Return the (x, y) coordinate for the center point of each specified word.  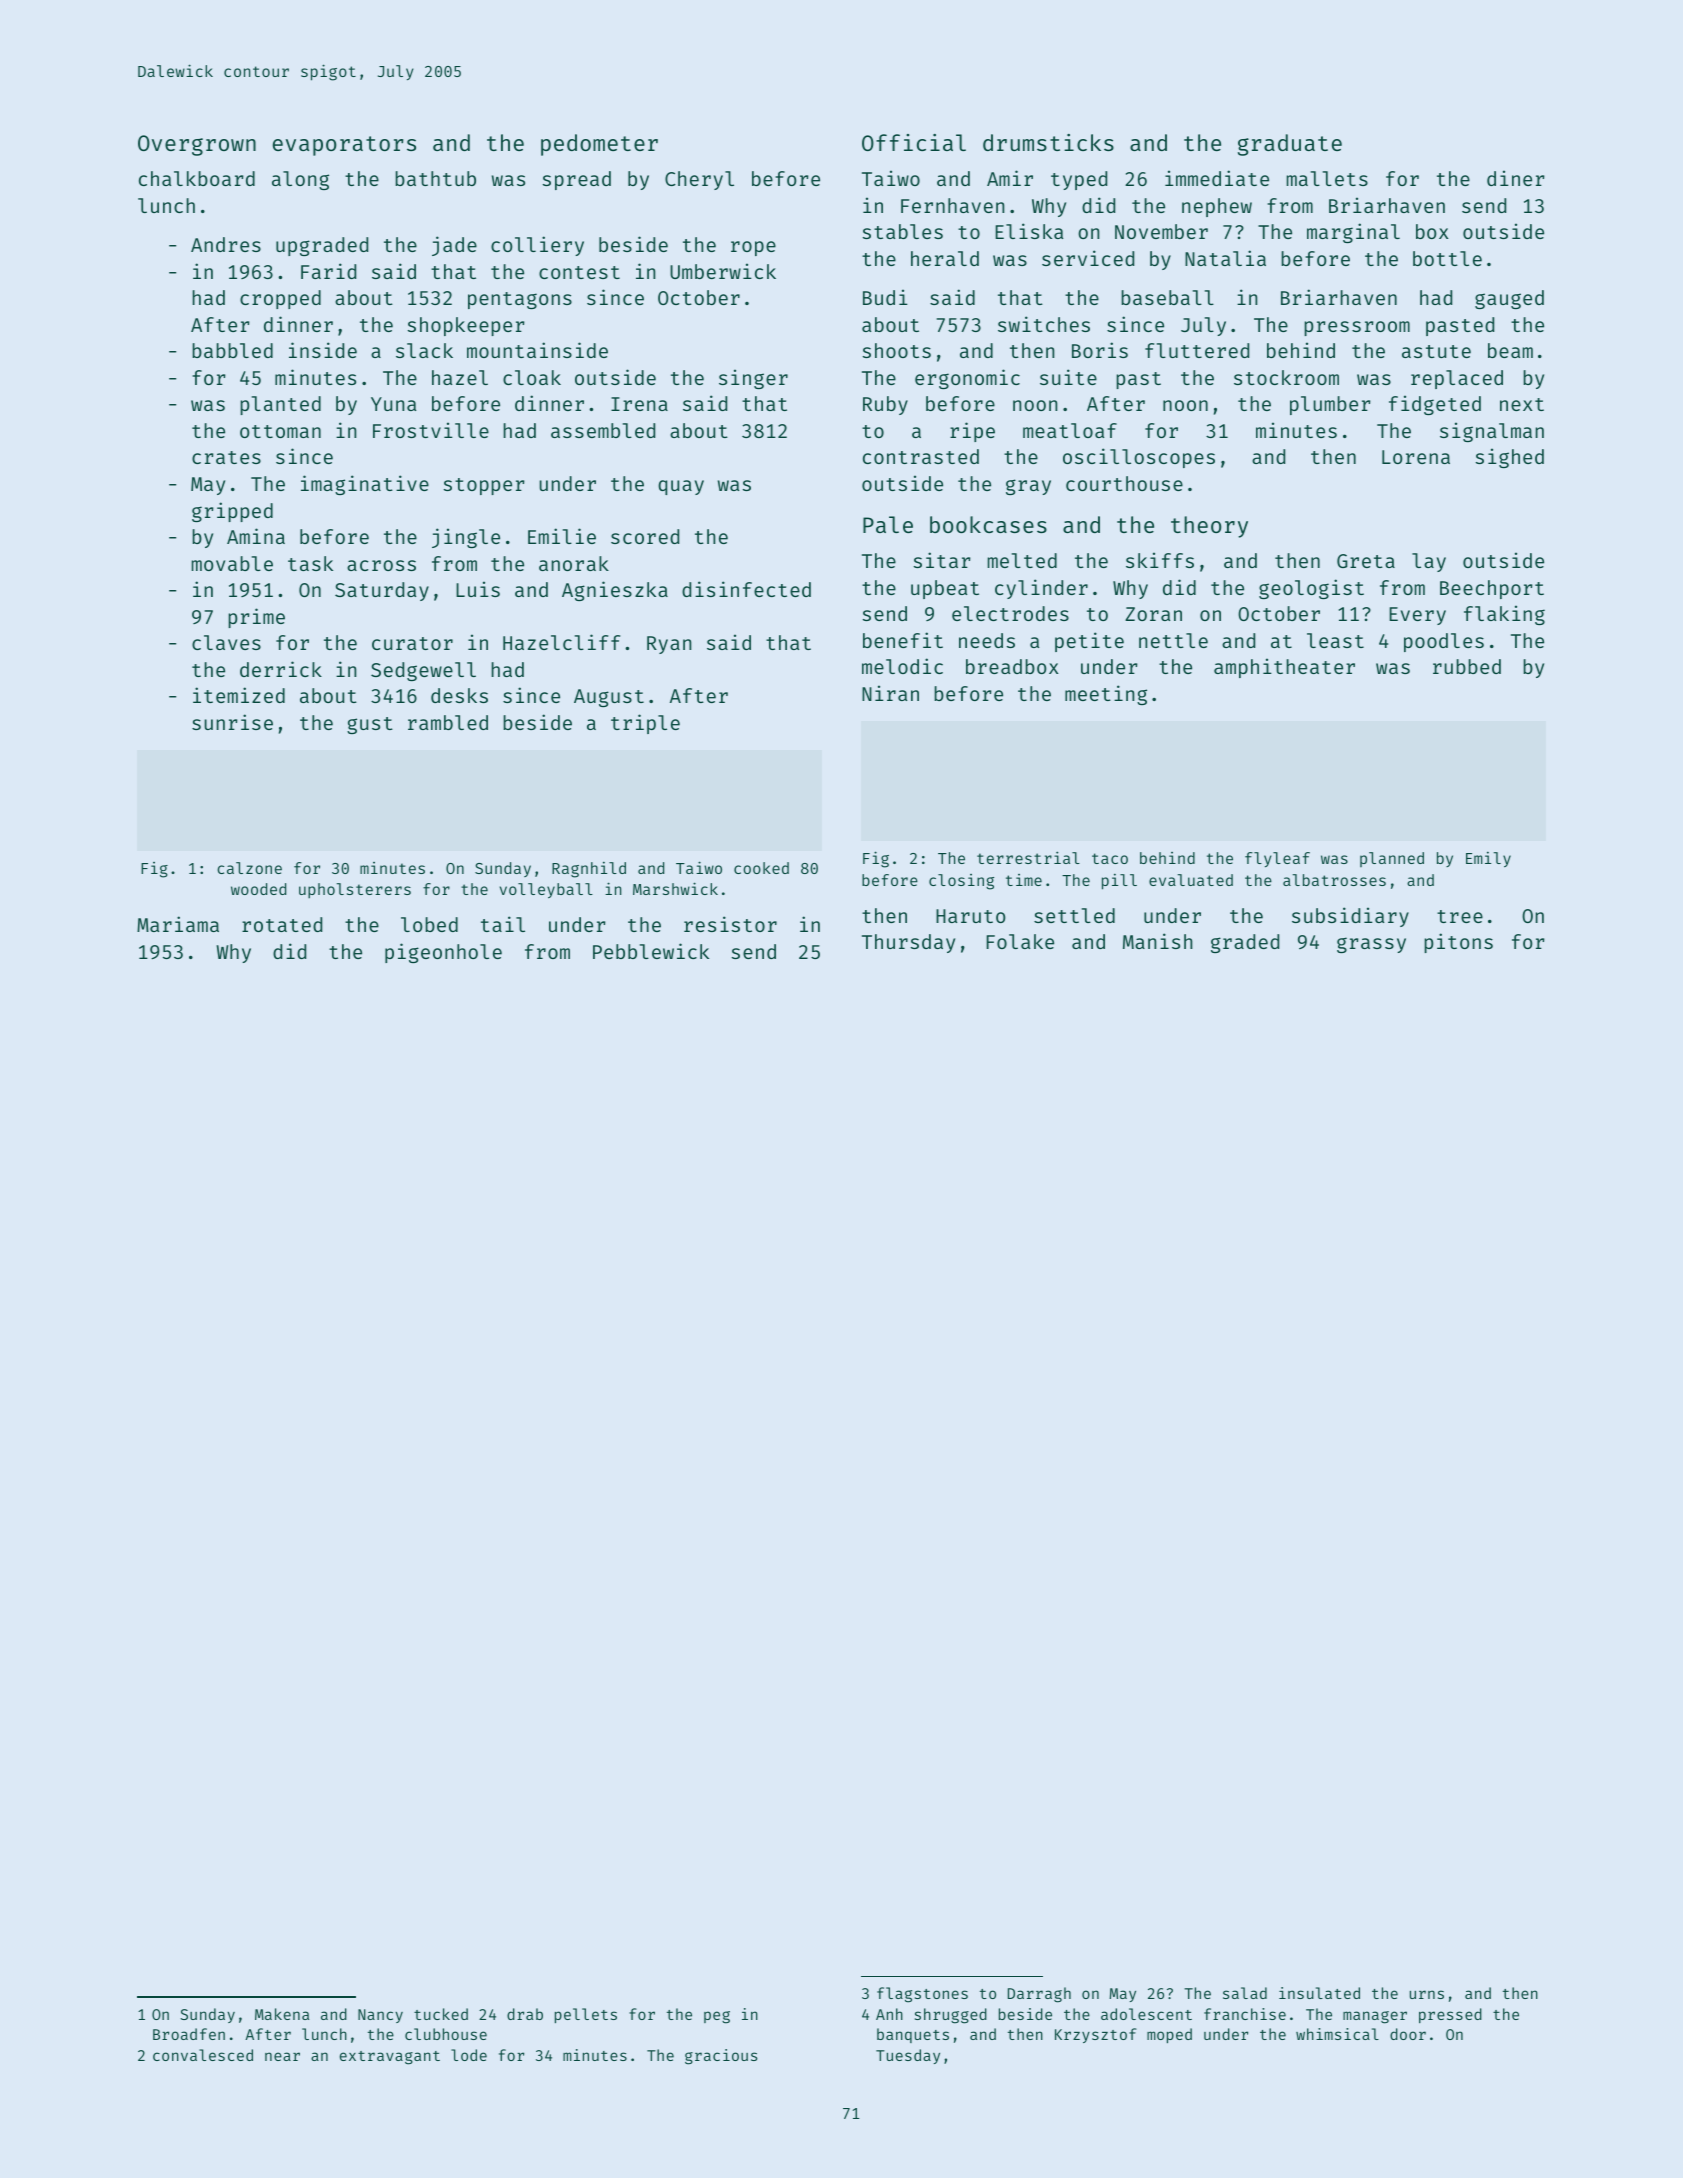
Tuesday (908, 2056)
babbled (232, 350)
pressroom (1357, 328)
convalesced (203, 2055)
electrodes (1010, 613)
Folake (1020, 941)
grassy (1371, 945)
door (1408, 2034)
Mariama (178, 924)
